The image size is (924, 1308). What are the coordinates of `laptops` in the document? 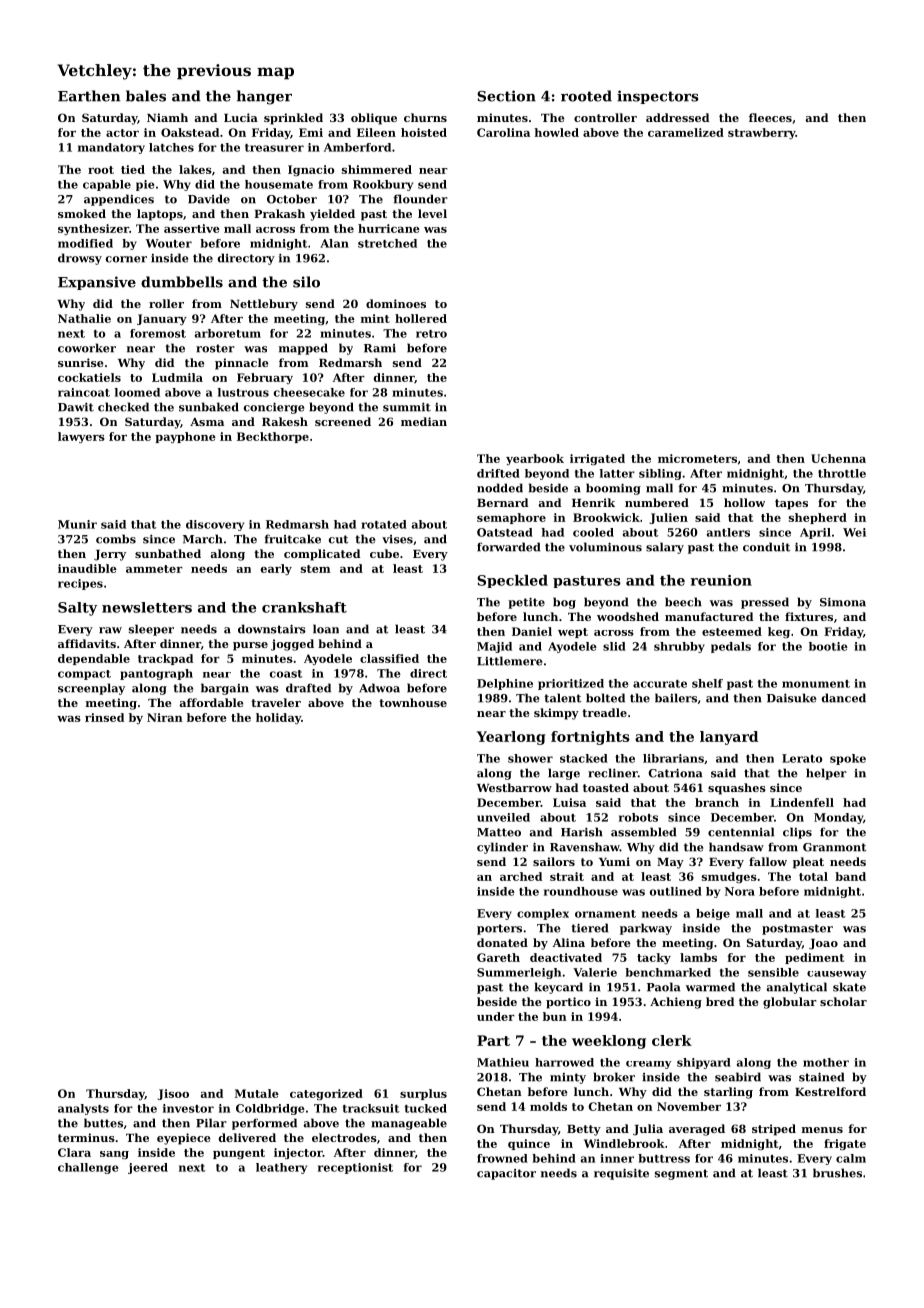 It's located at (160, 215).
